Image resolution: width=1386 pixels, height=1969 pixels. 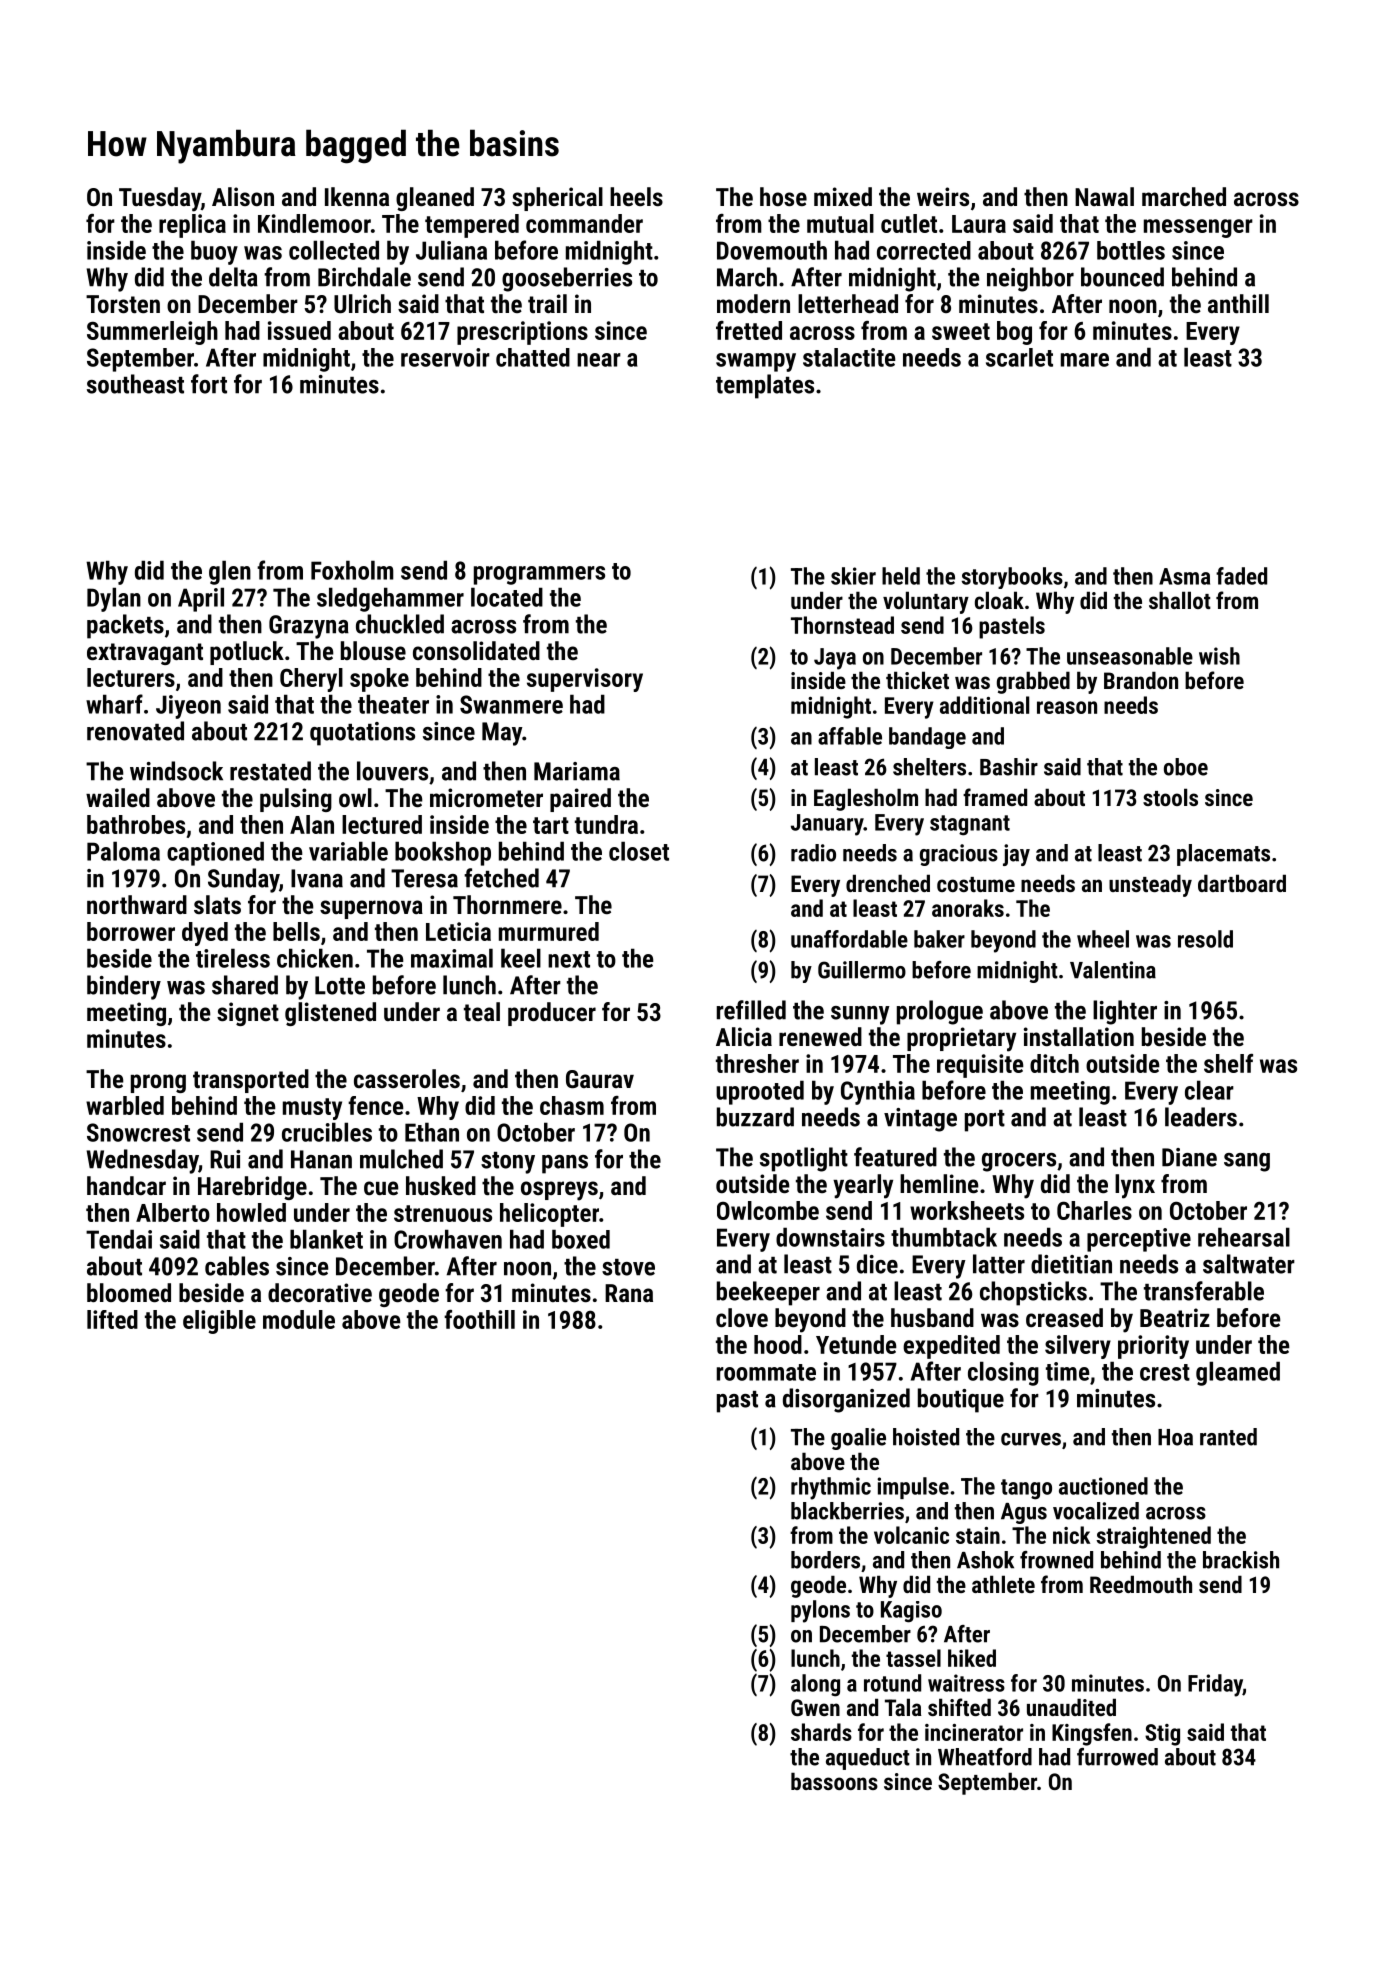 What do you see at coordinates (320, 1292) in the document?
I see `decorative` at bounding box center [320, 1292].
